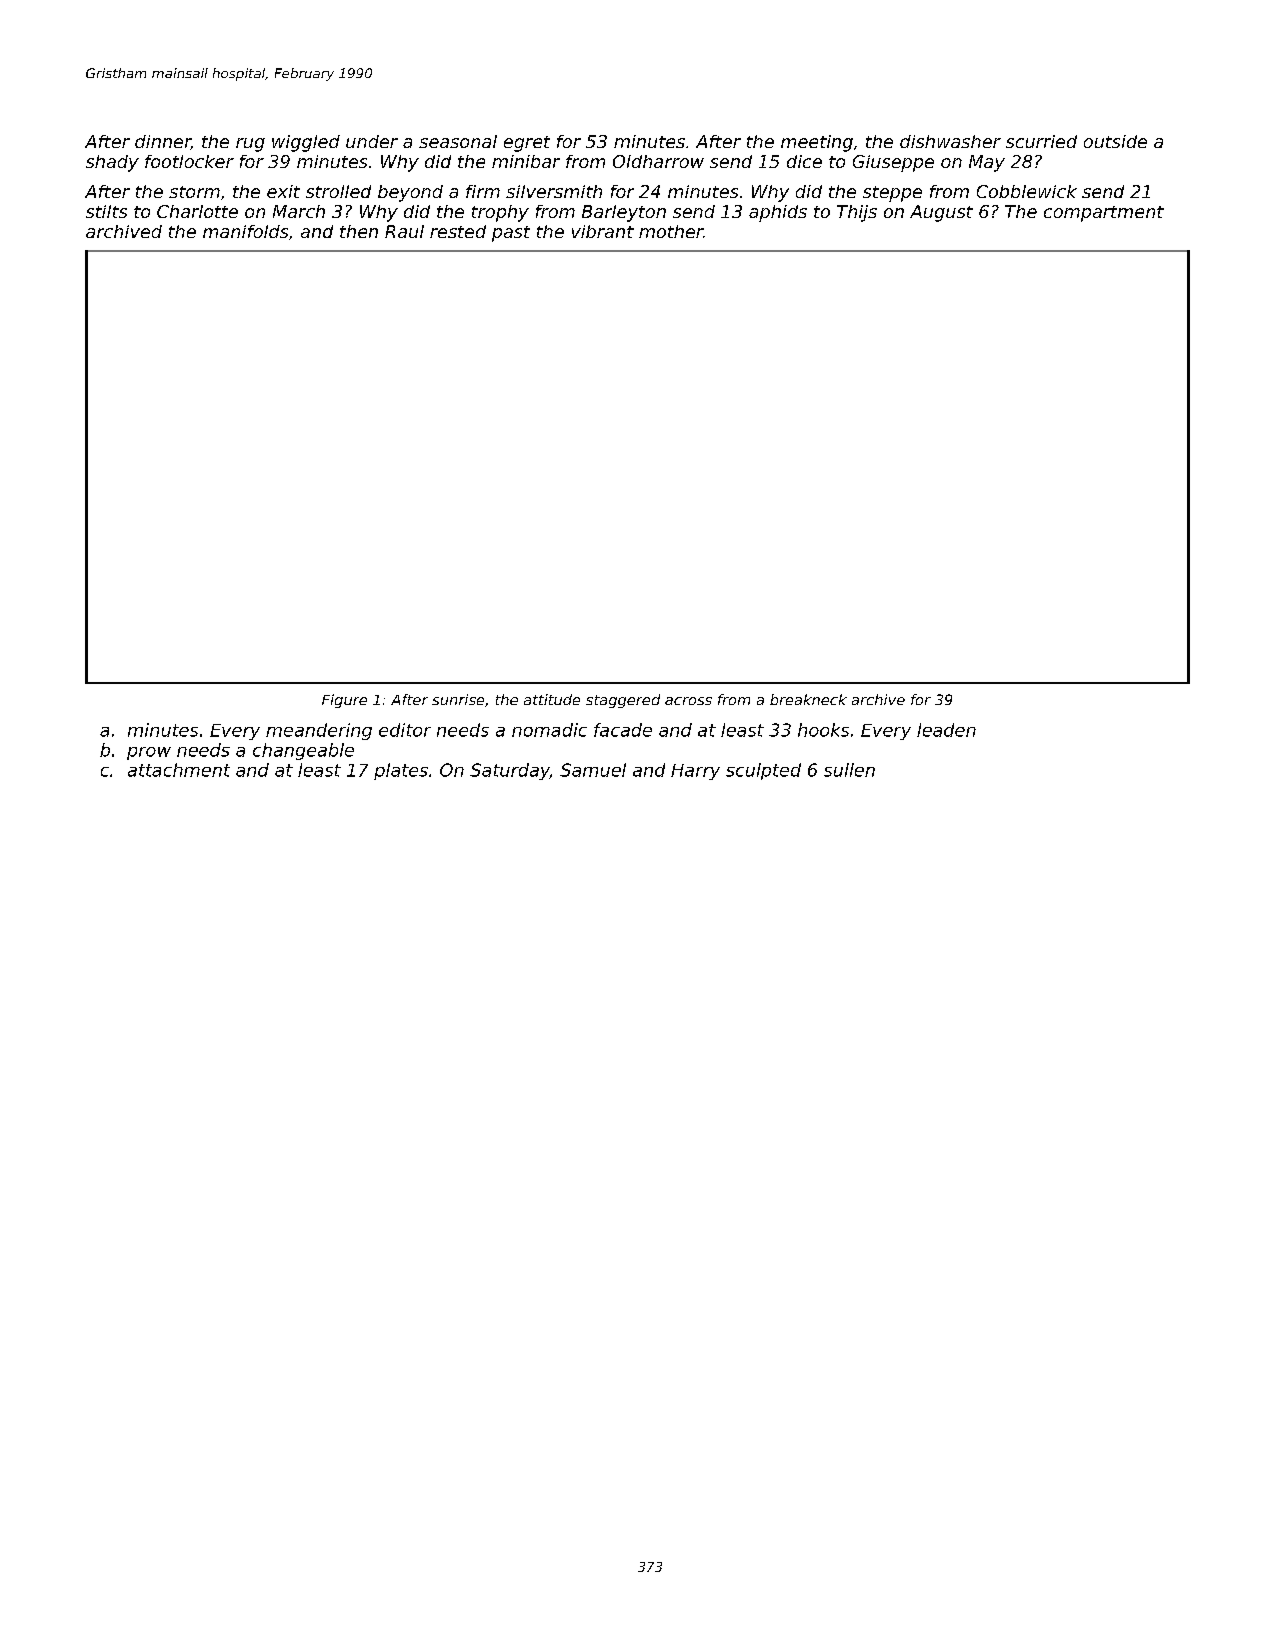 This image has height=1650, width=1275. I want to click on Figure, so click(344, 701).
